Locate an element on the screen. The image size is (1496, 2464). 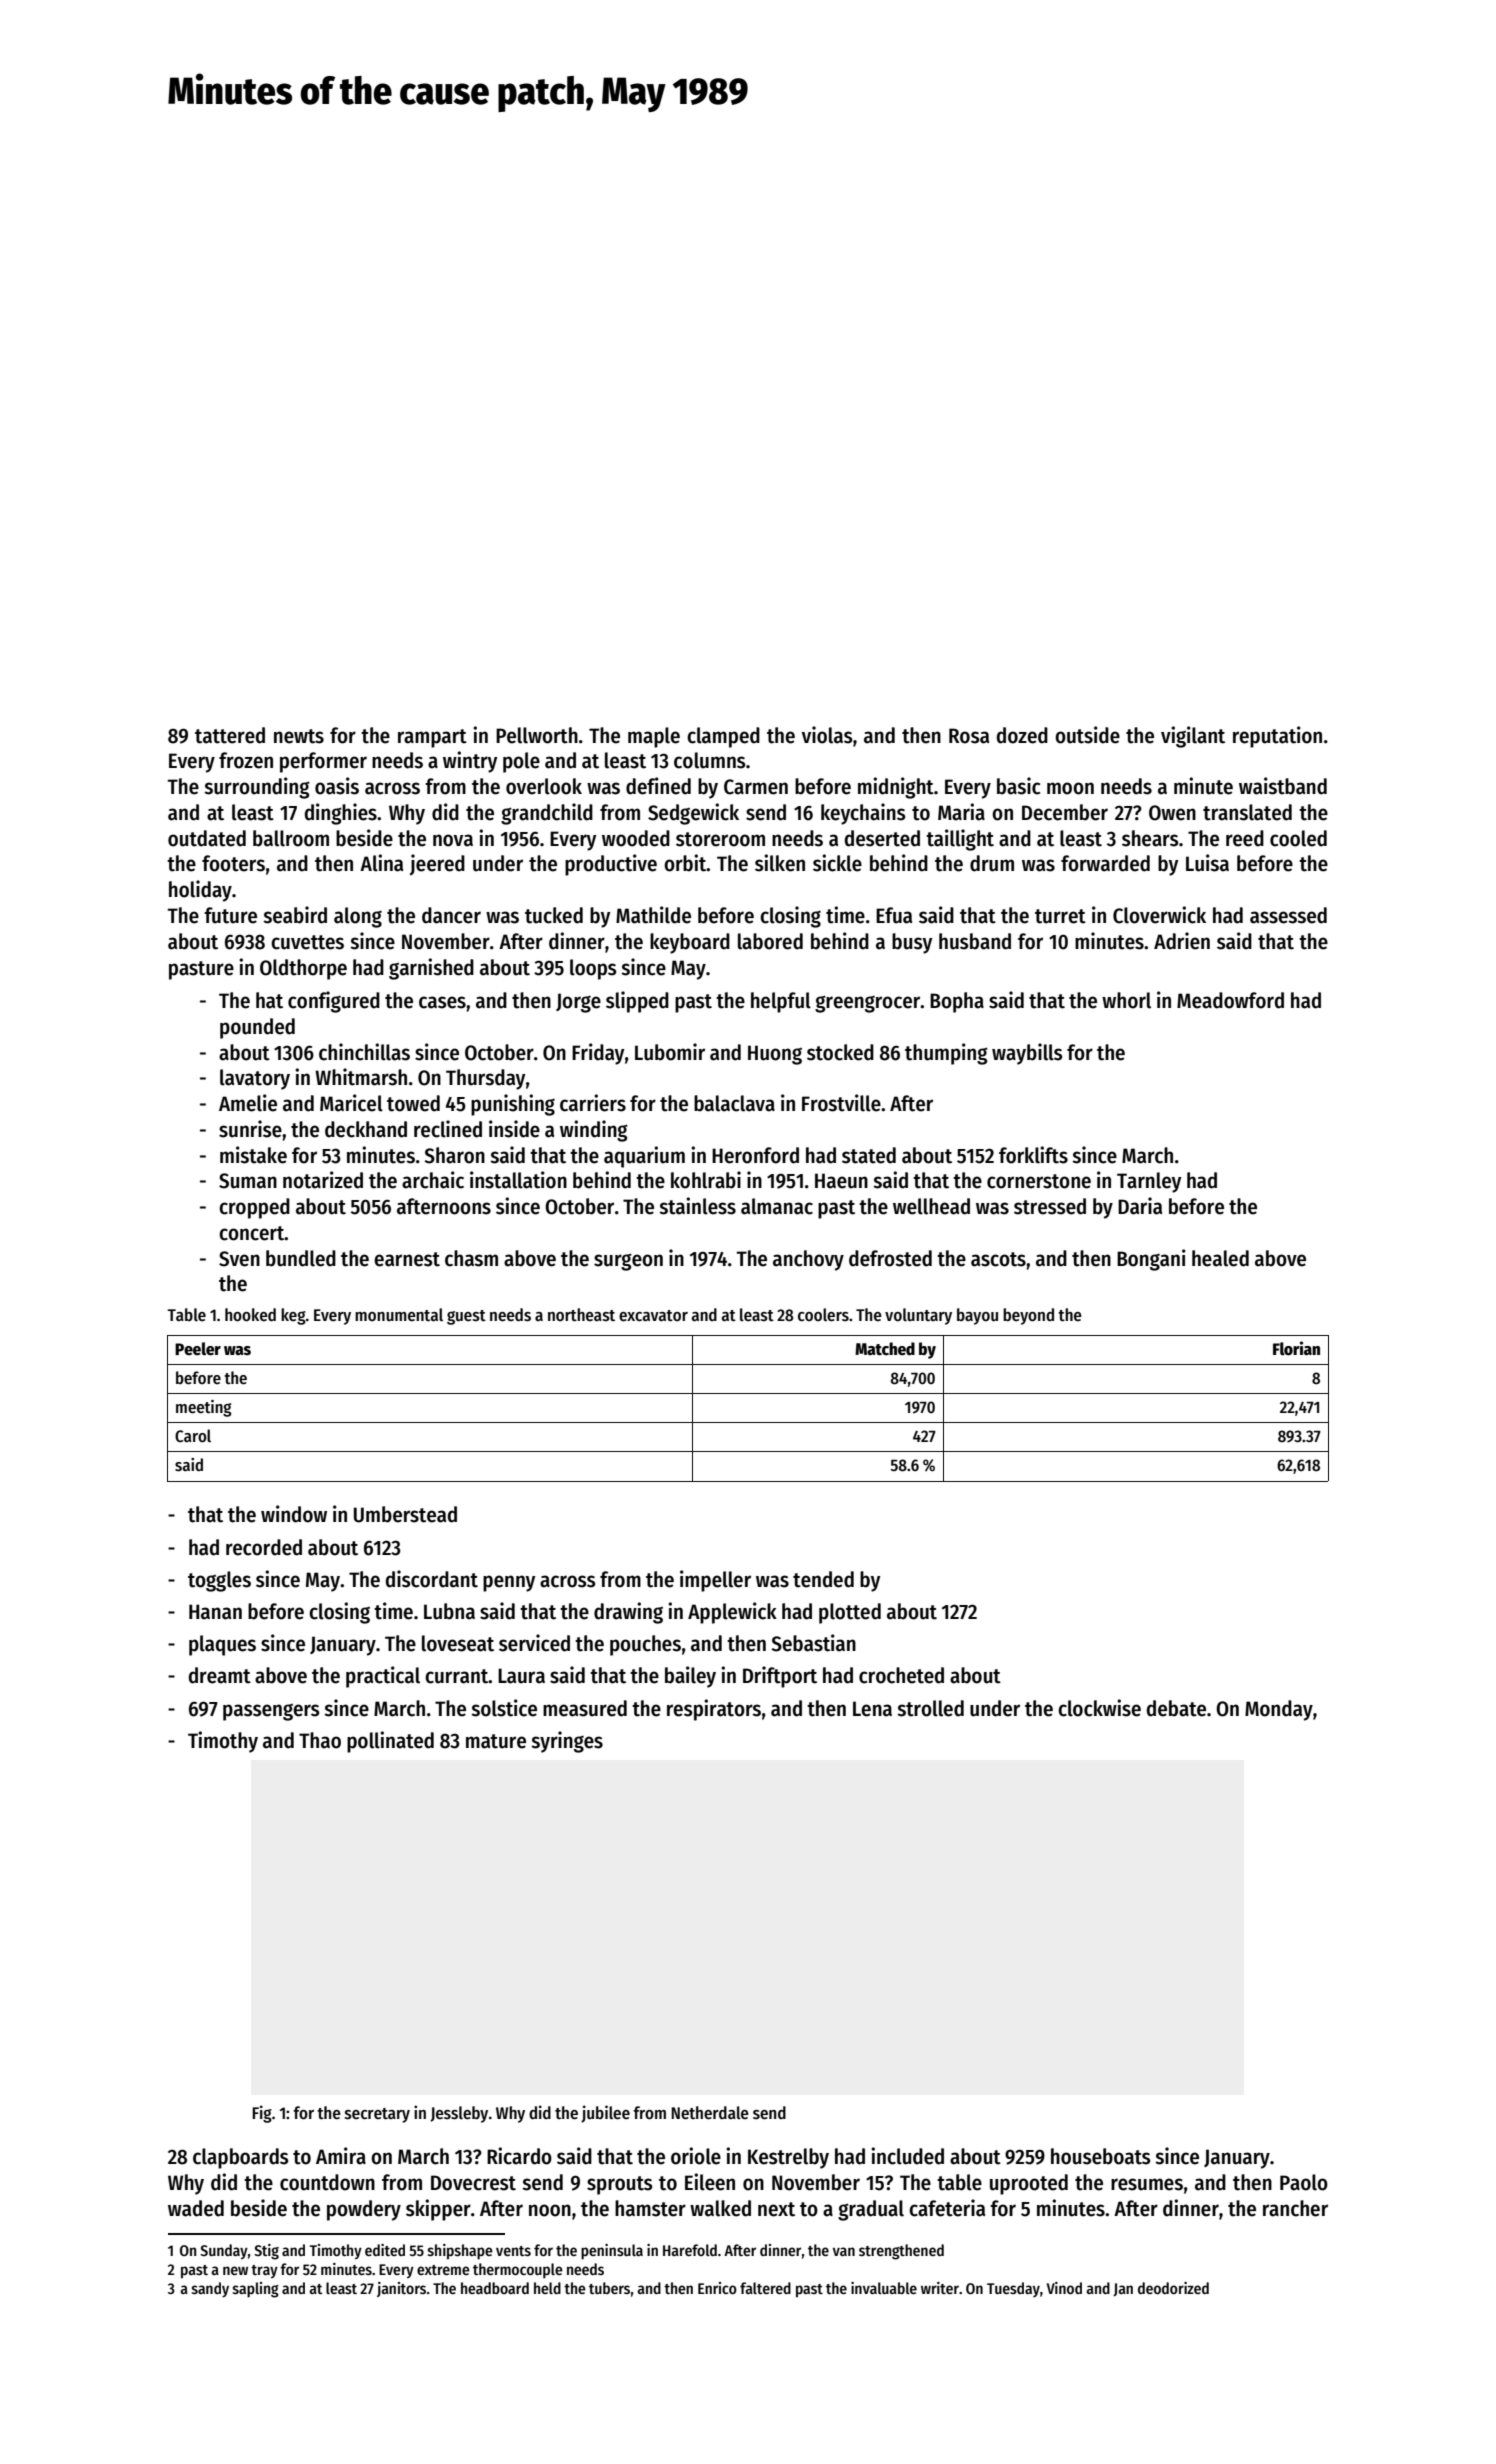
kohlrabi is located at coordinates (706, 1180).
